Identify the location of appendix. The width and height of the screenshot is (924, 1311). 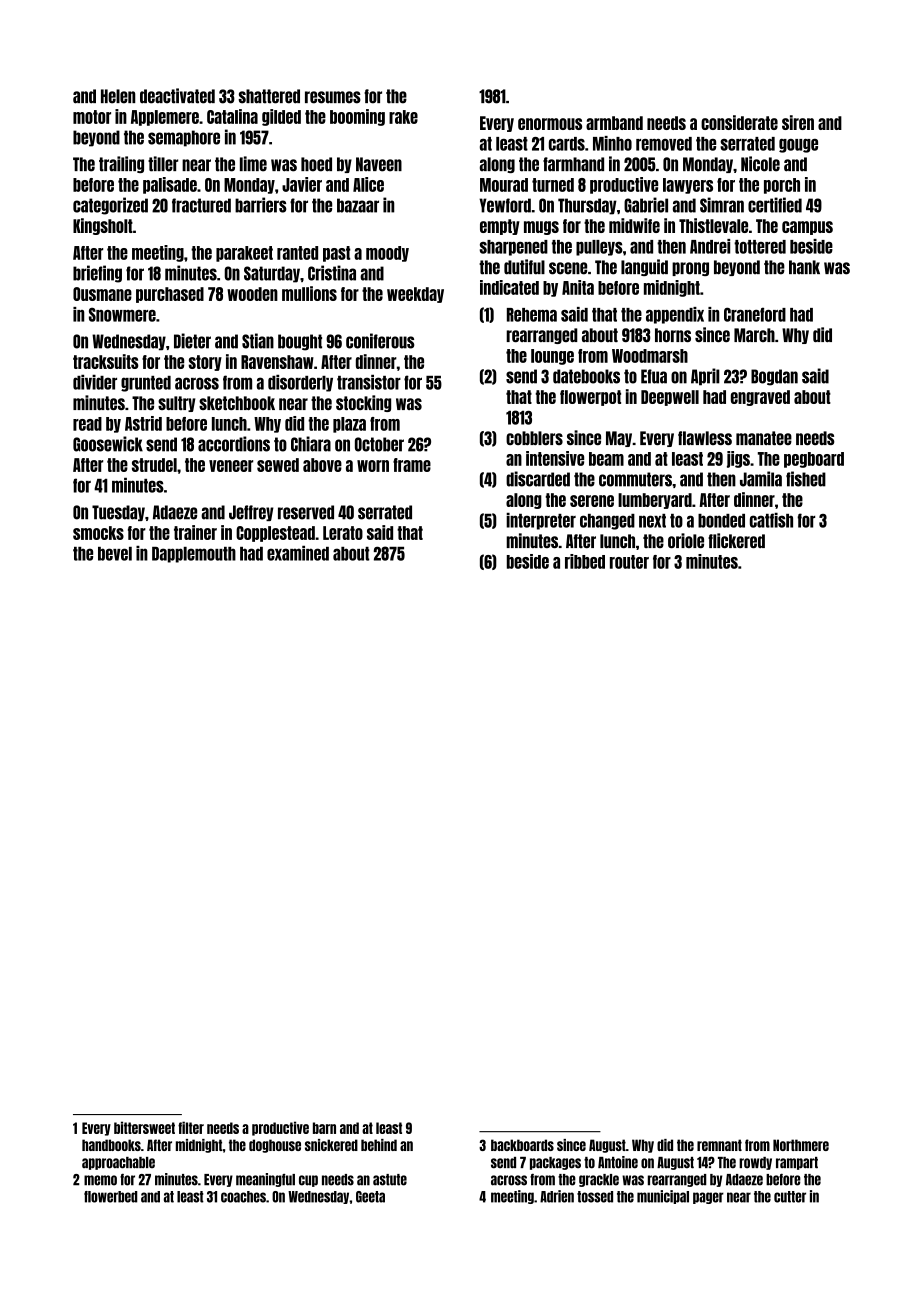
(675, 315).
